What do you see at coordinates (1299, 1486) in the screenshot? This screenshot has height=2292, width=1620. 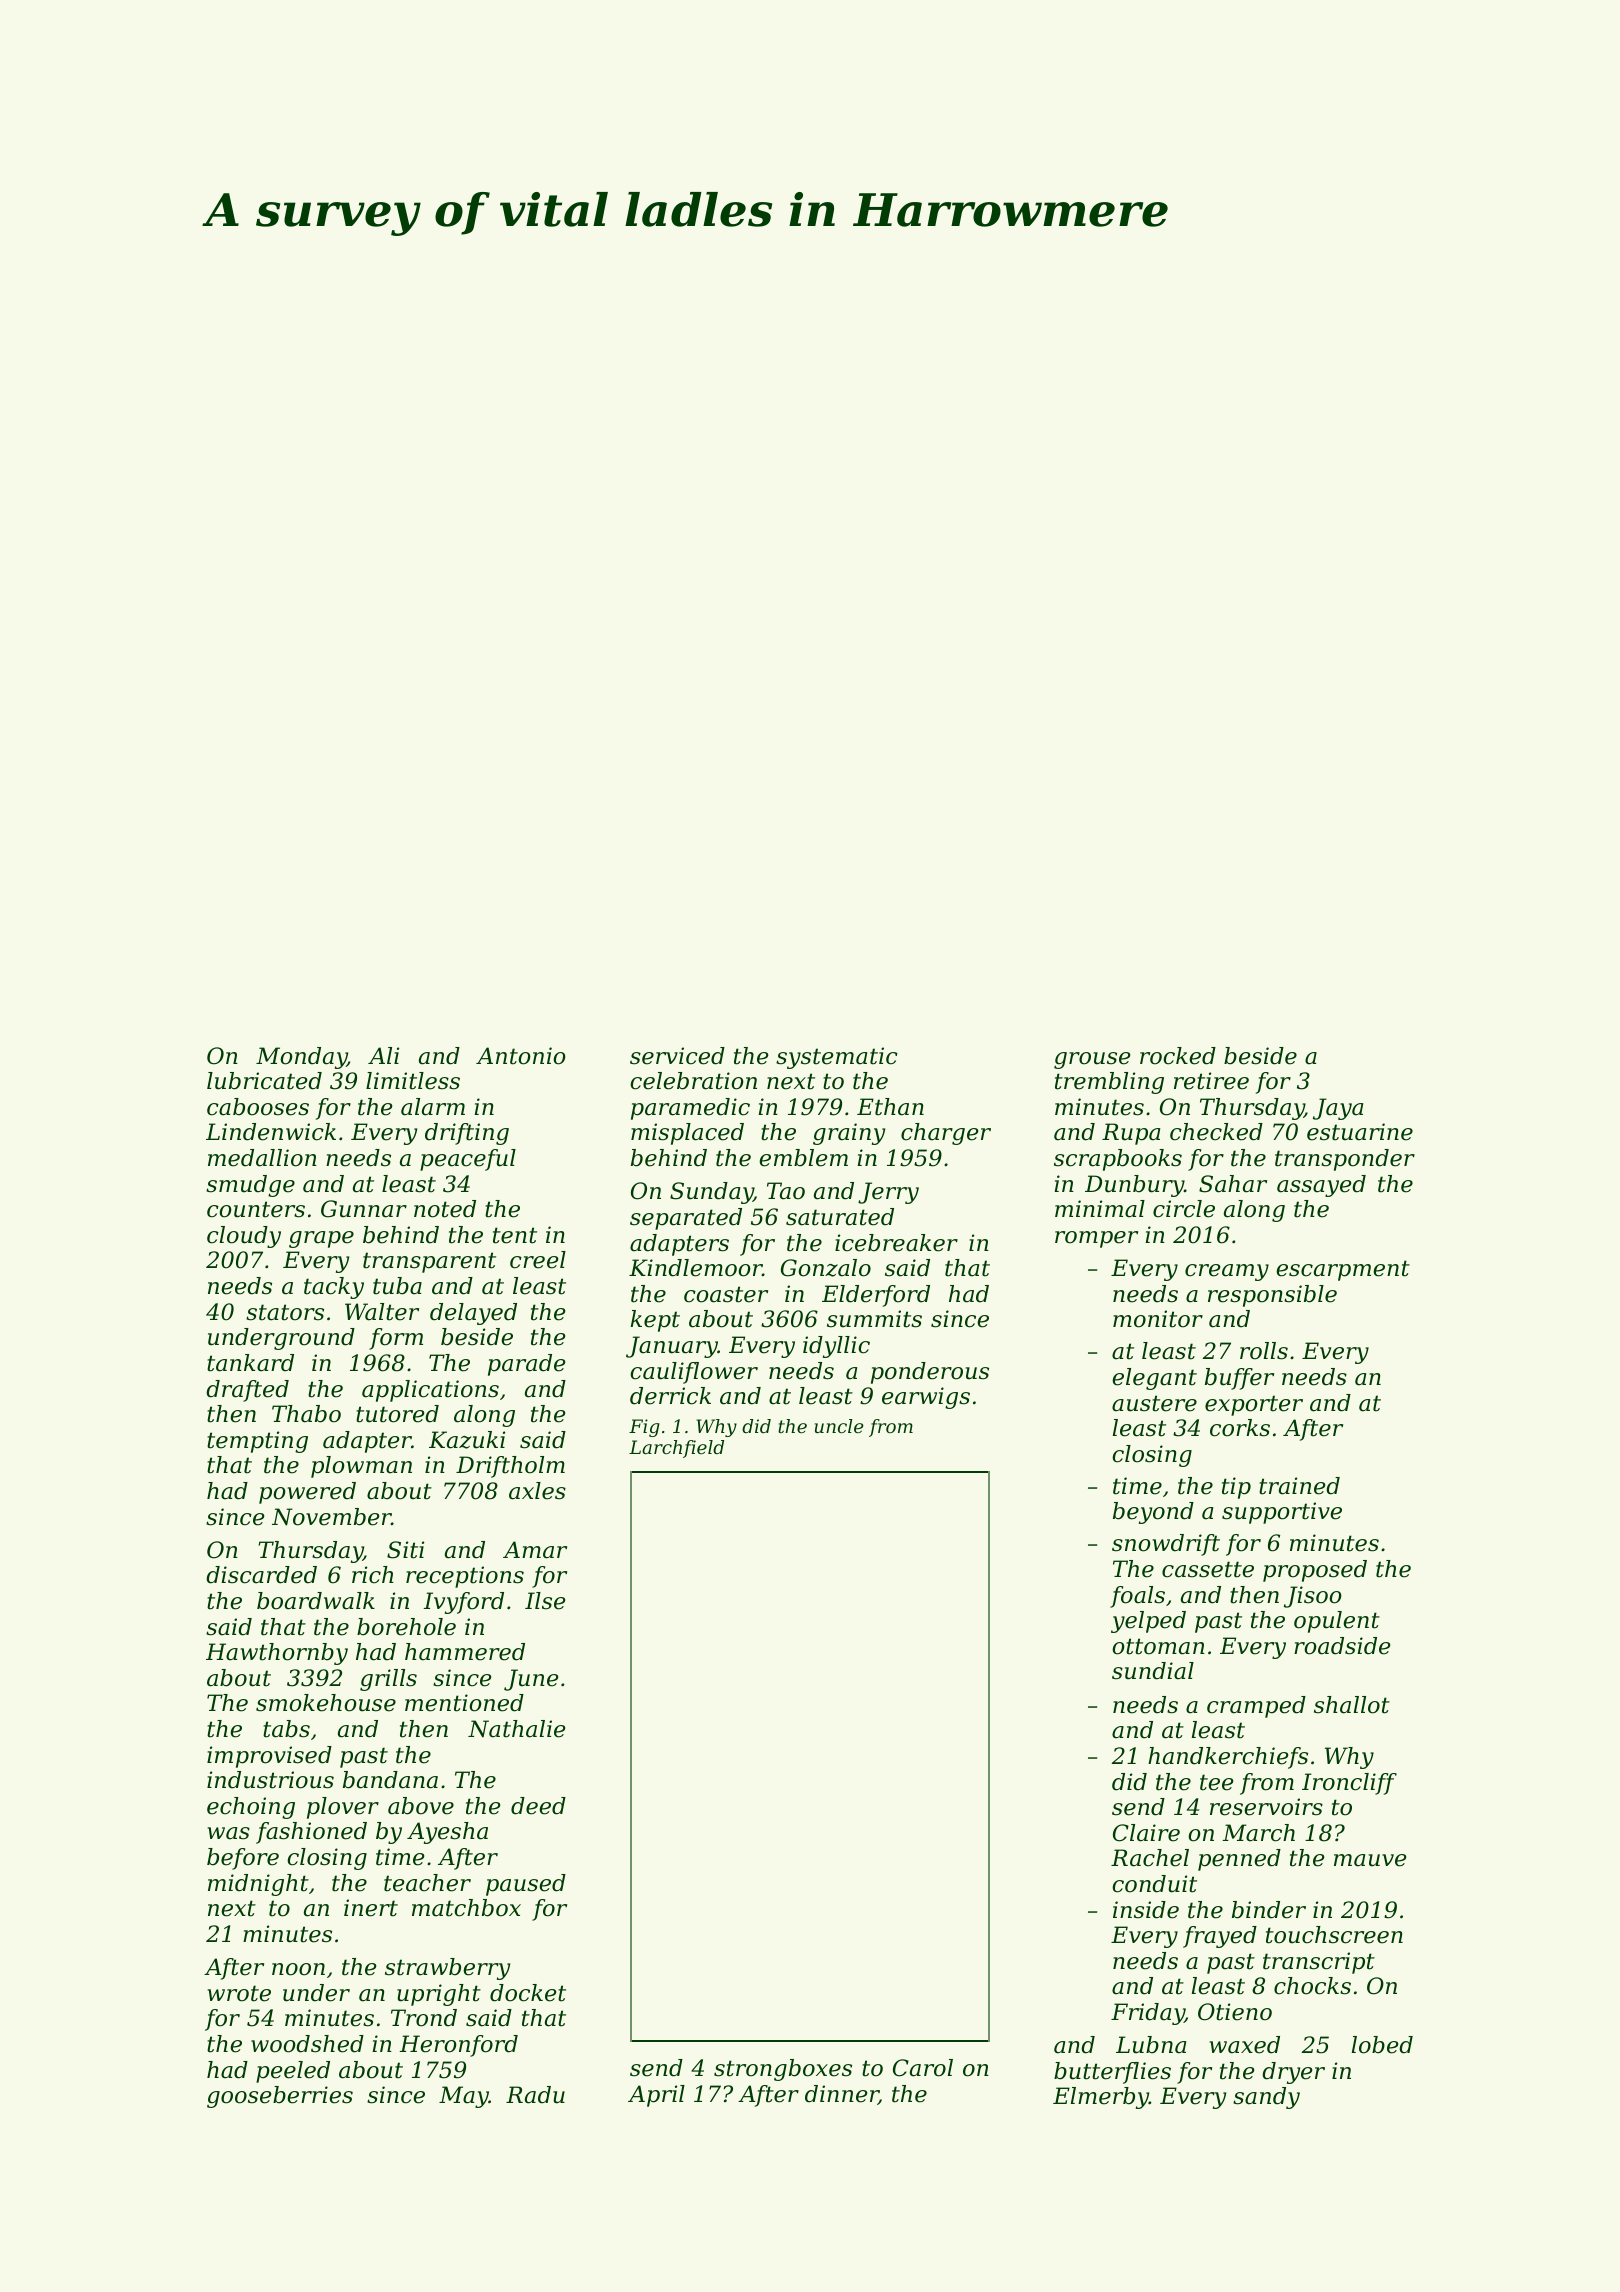 I see `trained` at bounding box center [1299, 1486].
